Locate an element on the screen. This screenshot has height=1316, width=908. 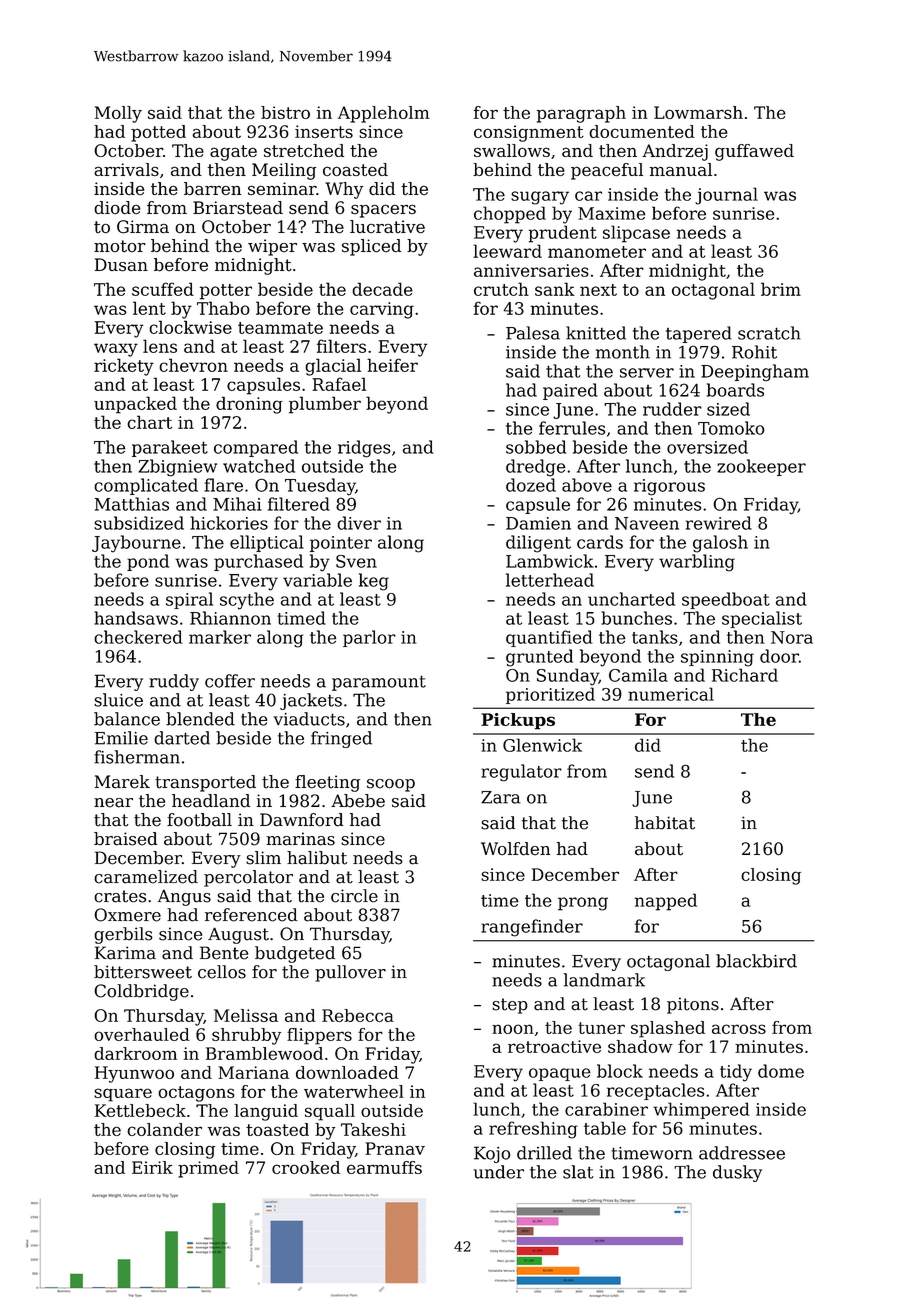
Wolfden is located at coordinates (515, 849).
